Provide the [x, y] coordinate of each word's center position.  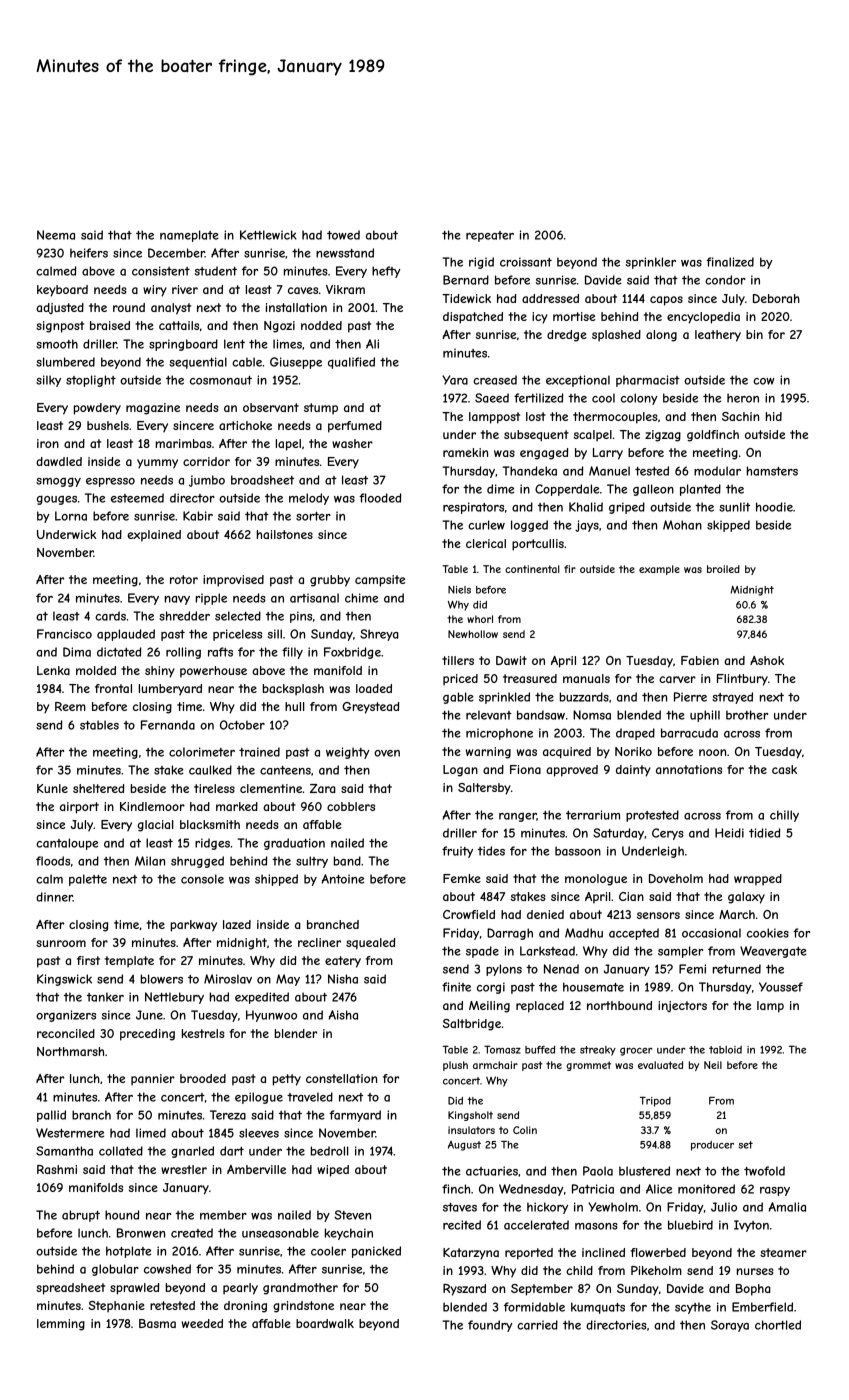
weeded [202, 1323]
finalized [730, 262]
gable [458, 698]
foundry [490, 1326]
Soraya [730, 1326]
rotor [184, 579]
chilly [784, 816]
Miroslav [228, 979]
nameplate [189, 236]
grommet [588, 1066]
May [288, 980]
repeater [490, 236]
